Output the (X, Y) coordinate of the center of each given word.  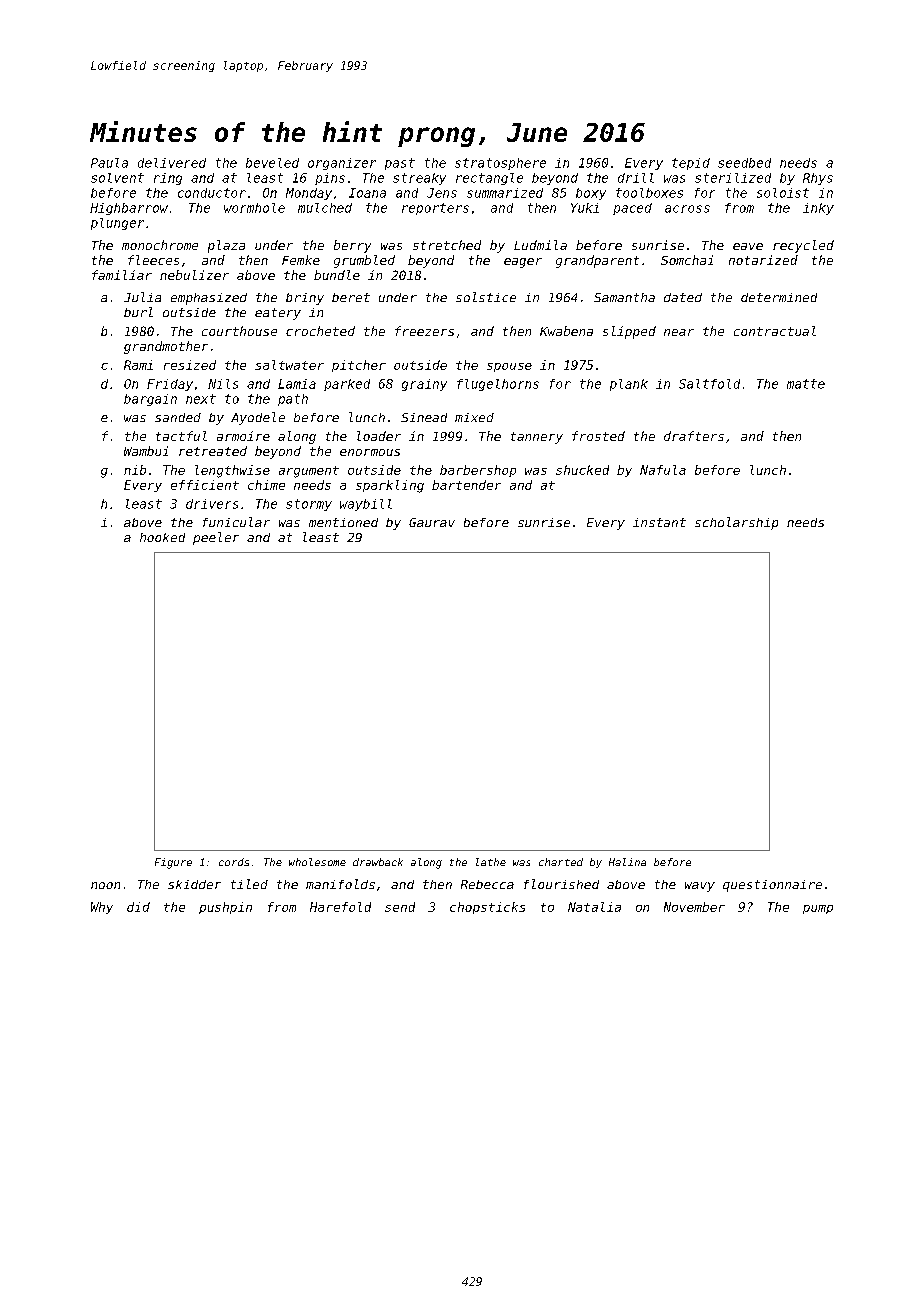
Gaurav (432, 522)
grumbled (364, 261)
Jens (442, 193)
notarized (763, 260)
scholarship (736, 523)
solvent (117, 178)
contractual (775, 331)
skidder (194, 884)
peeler (216, 538)
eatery (278, 314)
